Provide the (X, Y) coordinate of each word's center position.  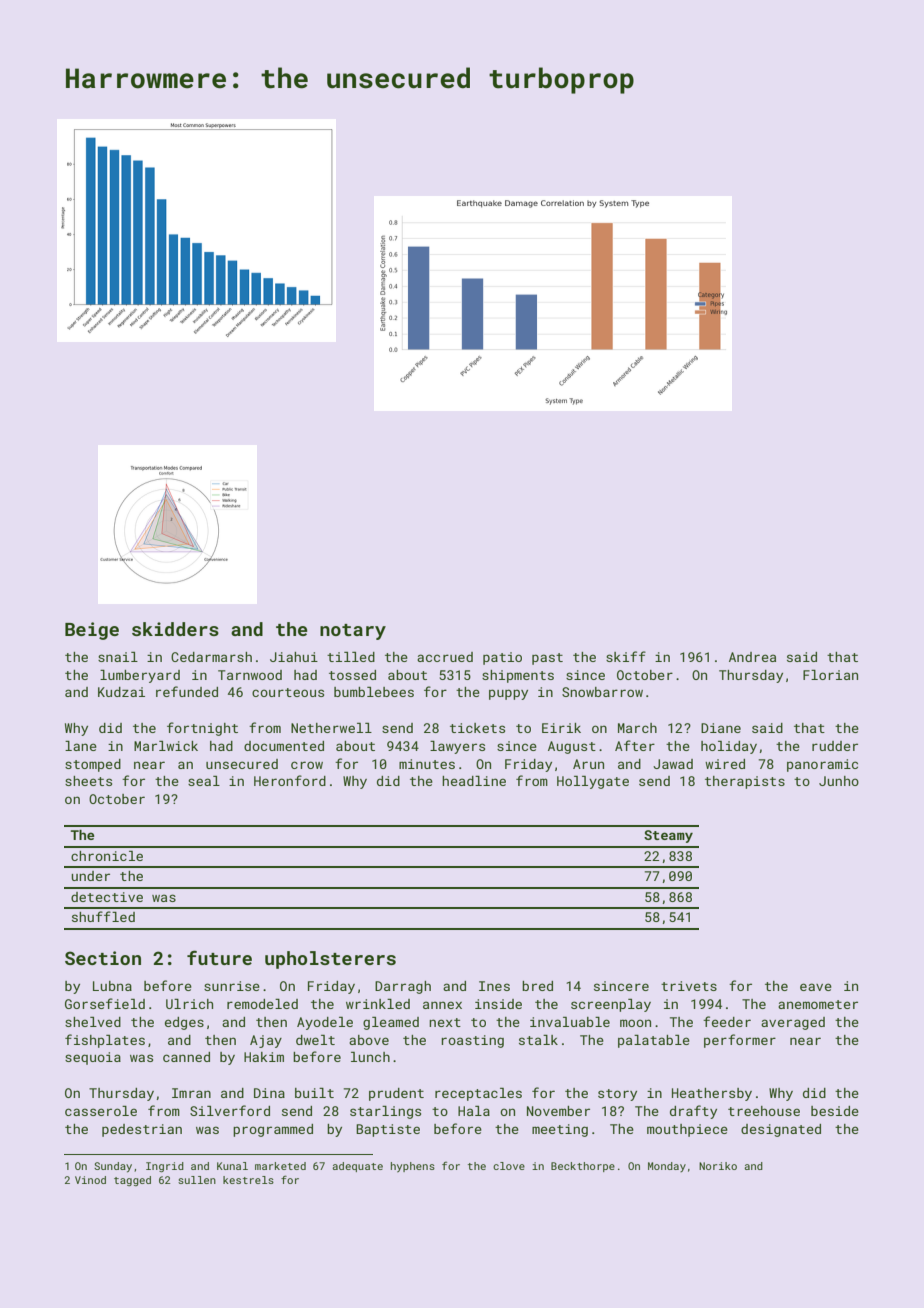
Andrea (752, 657)
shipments (518, 676)
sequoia (93, 1058)
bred (537, 986)
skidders (175, 629)
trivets (689, 986)
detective (107, 897)
